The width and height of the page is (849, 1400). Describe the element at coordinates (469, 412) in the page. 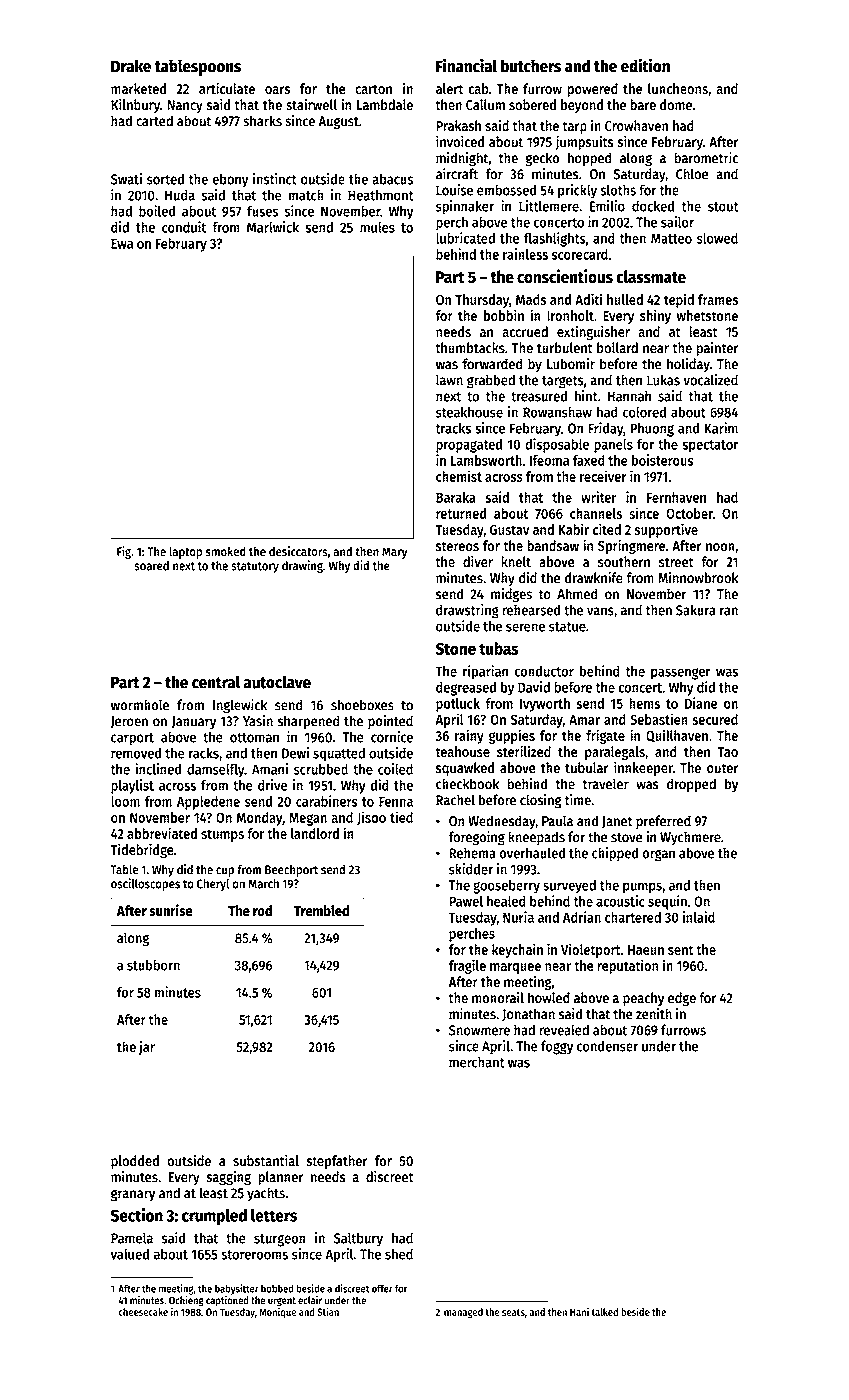

I see `steakhouse` at that location.
